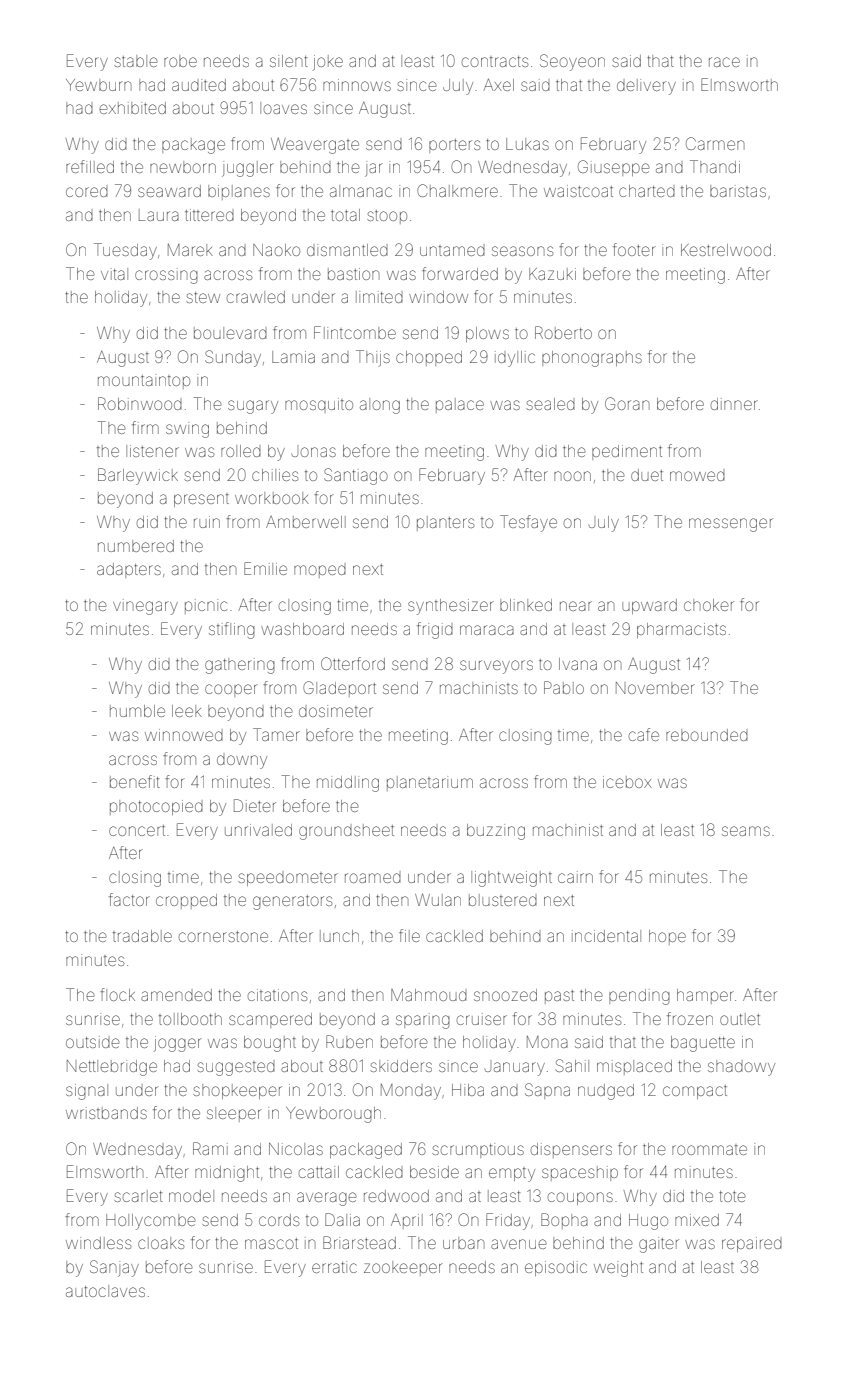 The width and height of the page is (849, 1400). I want to click on winnowed, so click(184, 735).
